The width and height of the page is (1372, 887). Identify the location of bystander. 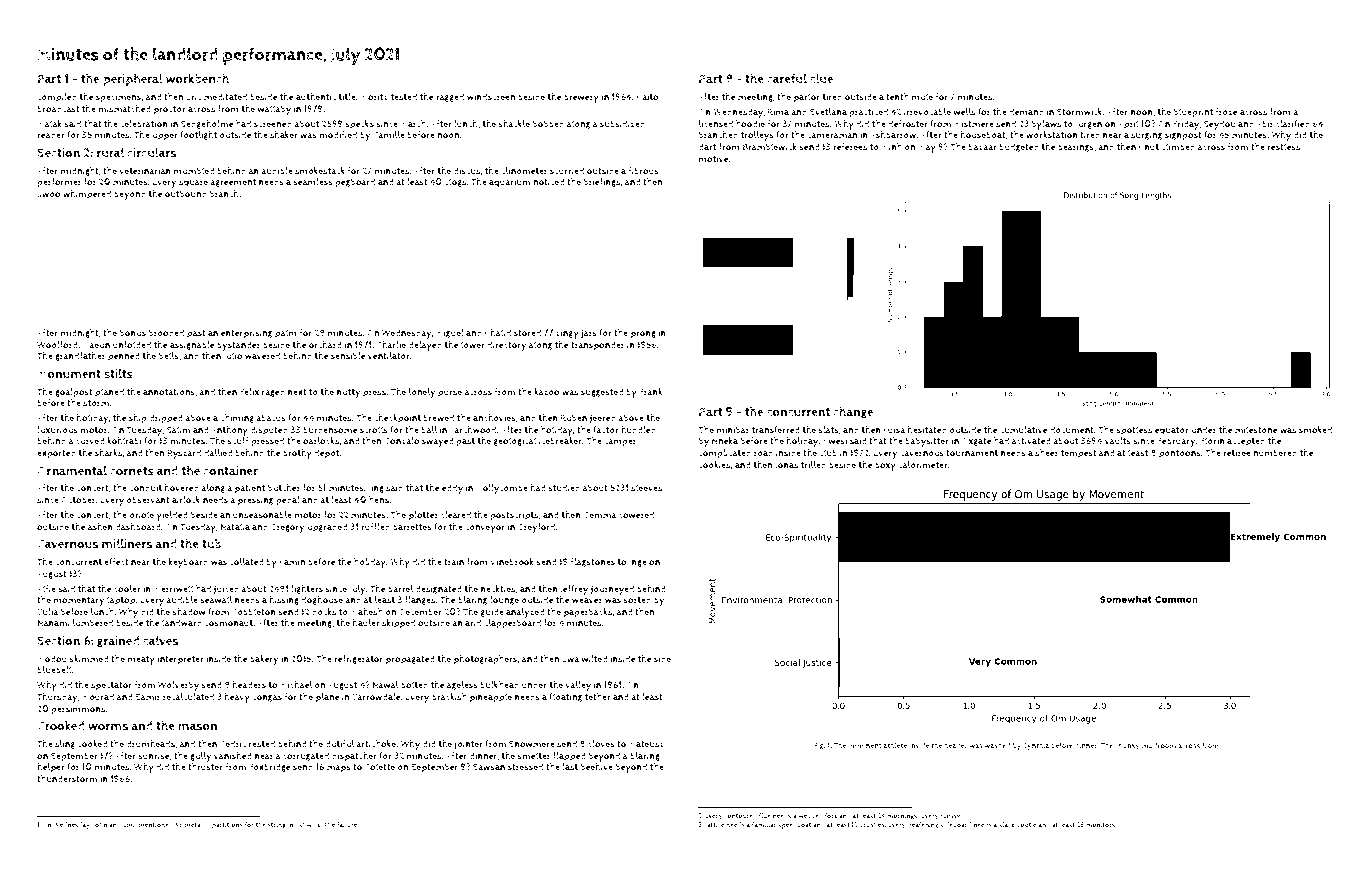
(238, 346).
